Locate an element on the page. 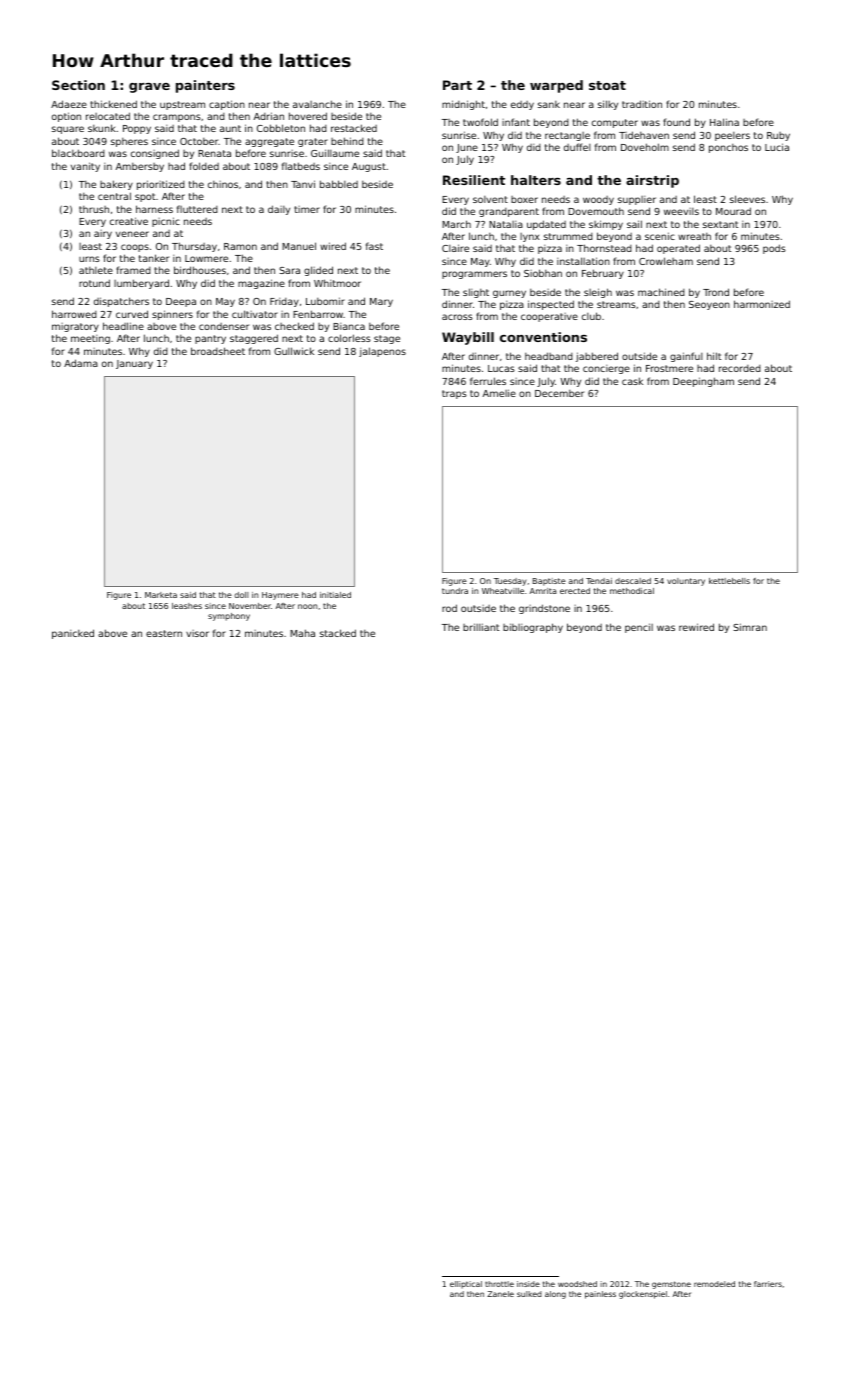 This page has height=1400, width=849. elliptical is located at coordinates (466, 1285).
